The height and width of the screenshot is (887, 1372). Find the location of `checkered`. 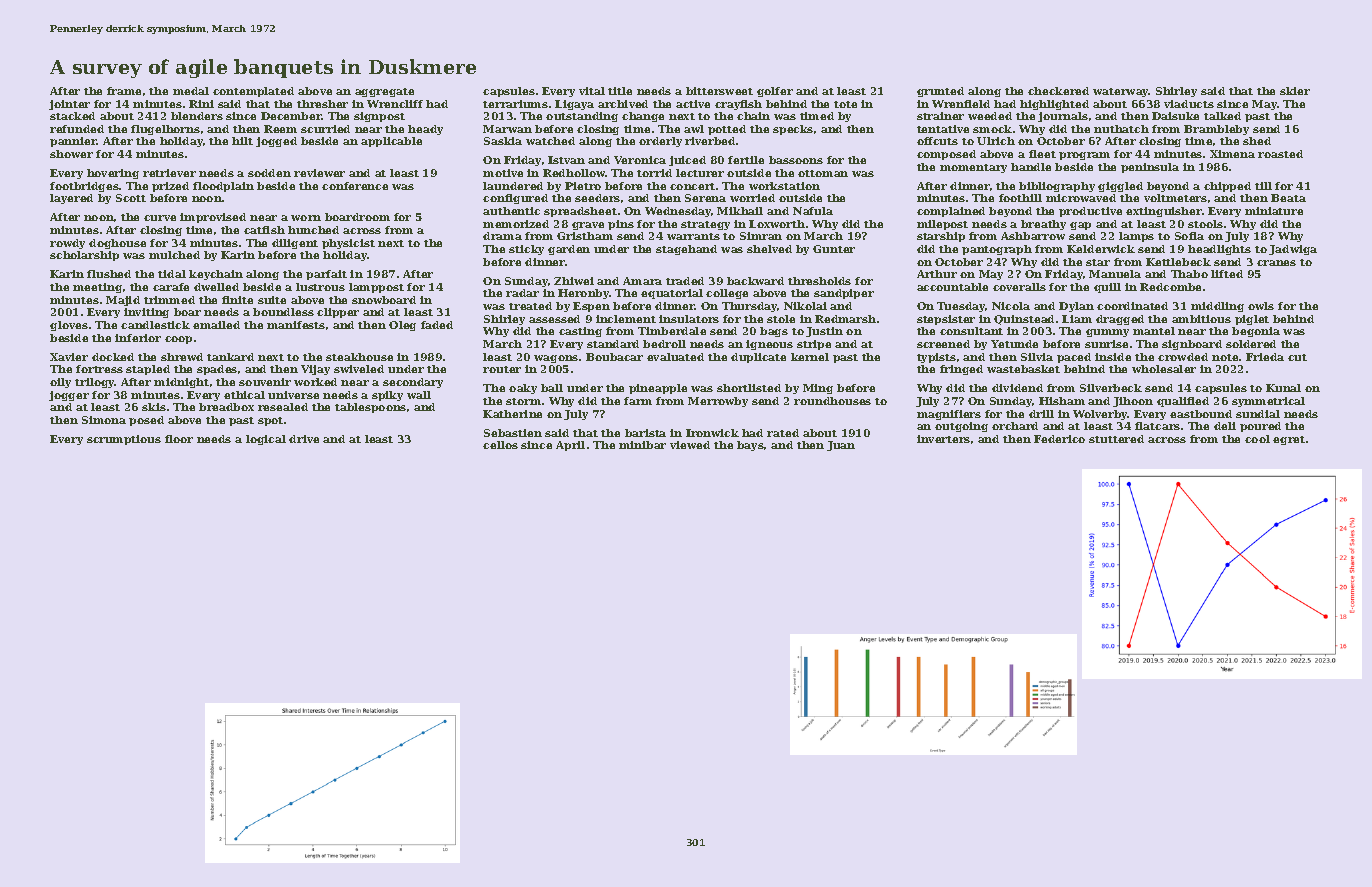

checkered is located at coordinates (1058, 91).
